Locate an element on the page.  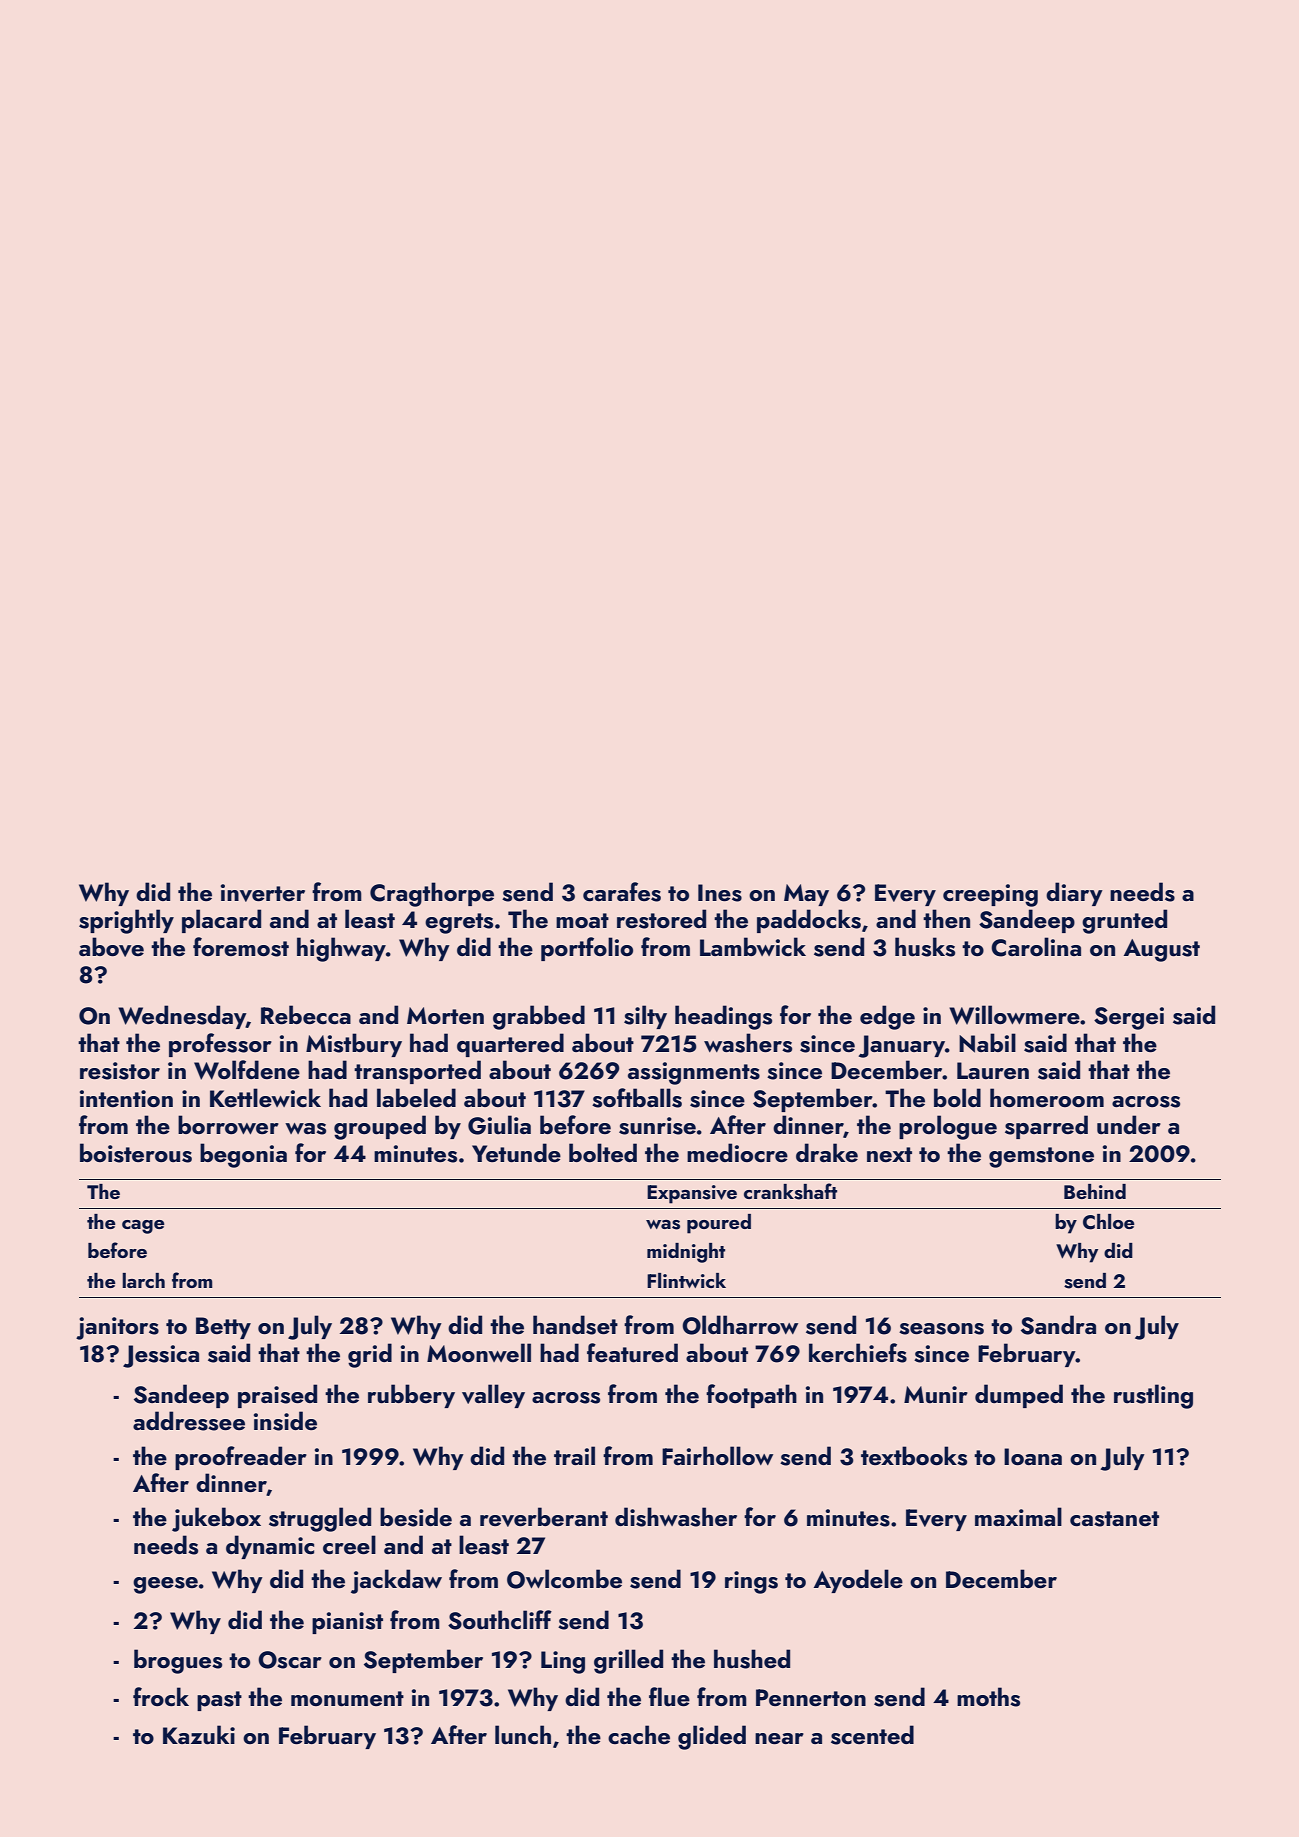
Cragthorpe is located at coordinates (432, 894).
